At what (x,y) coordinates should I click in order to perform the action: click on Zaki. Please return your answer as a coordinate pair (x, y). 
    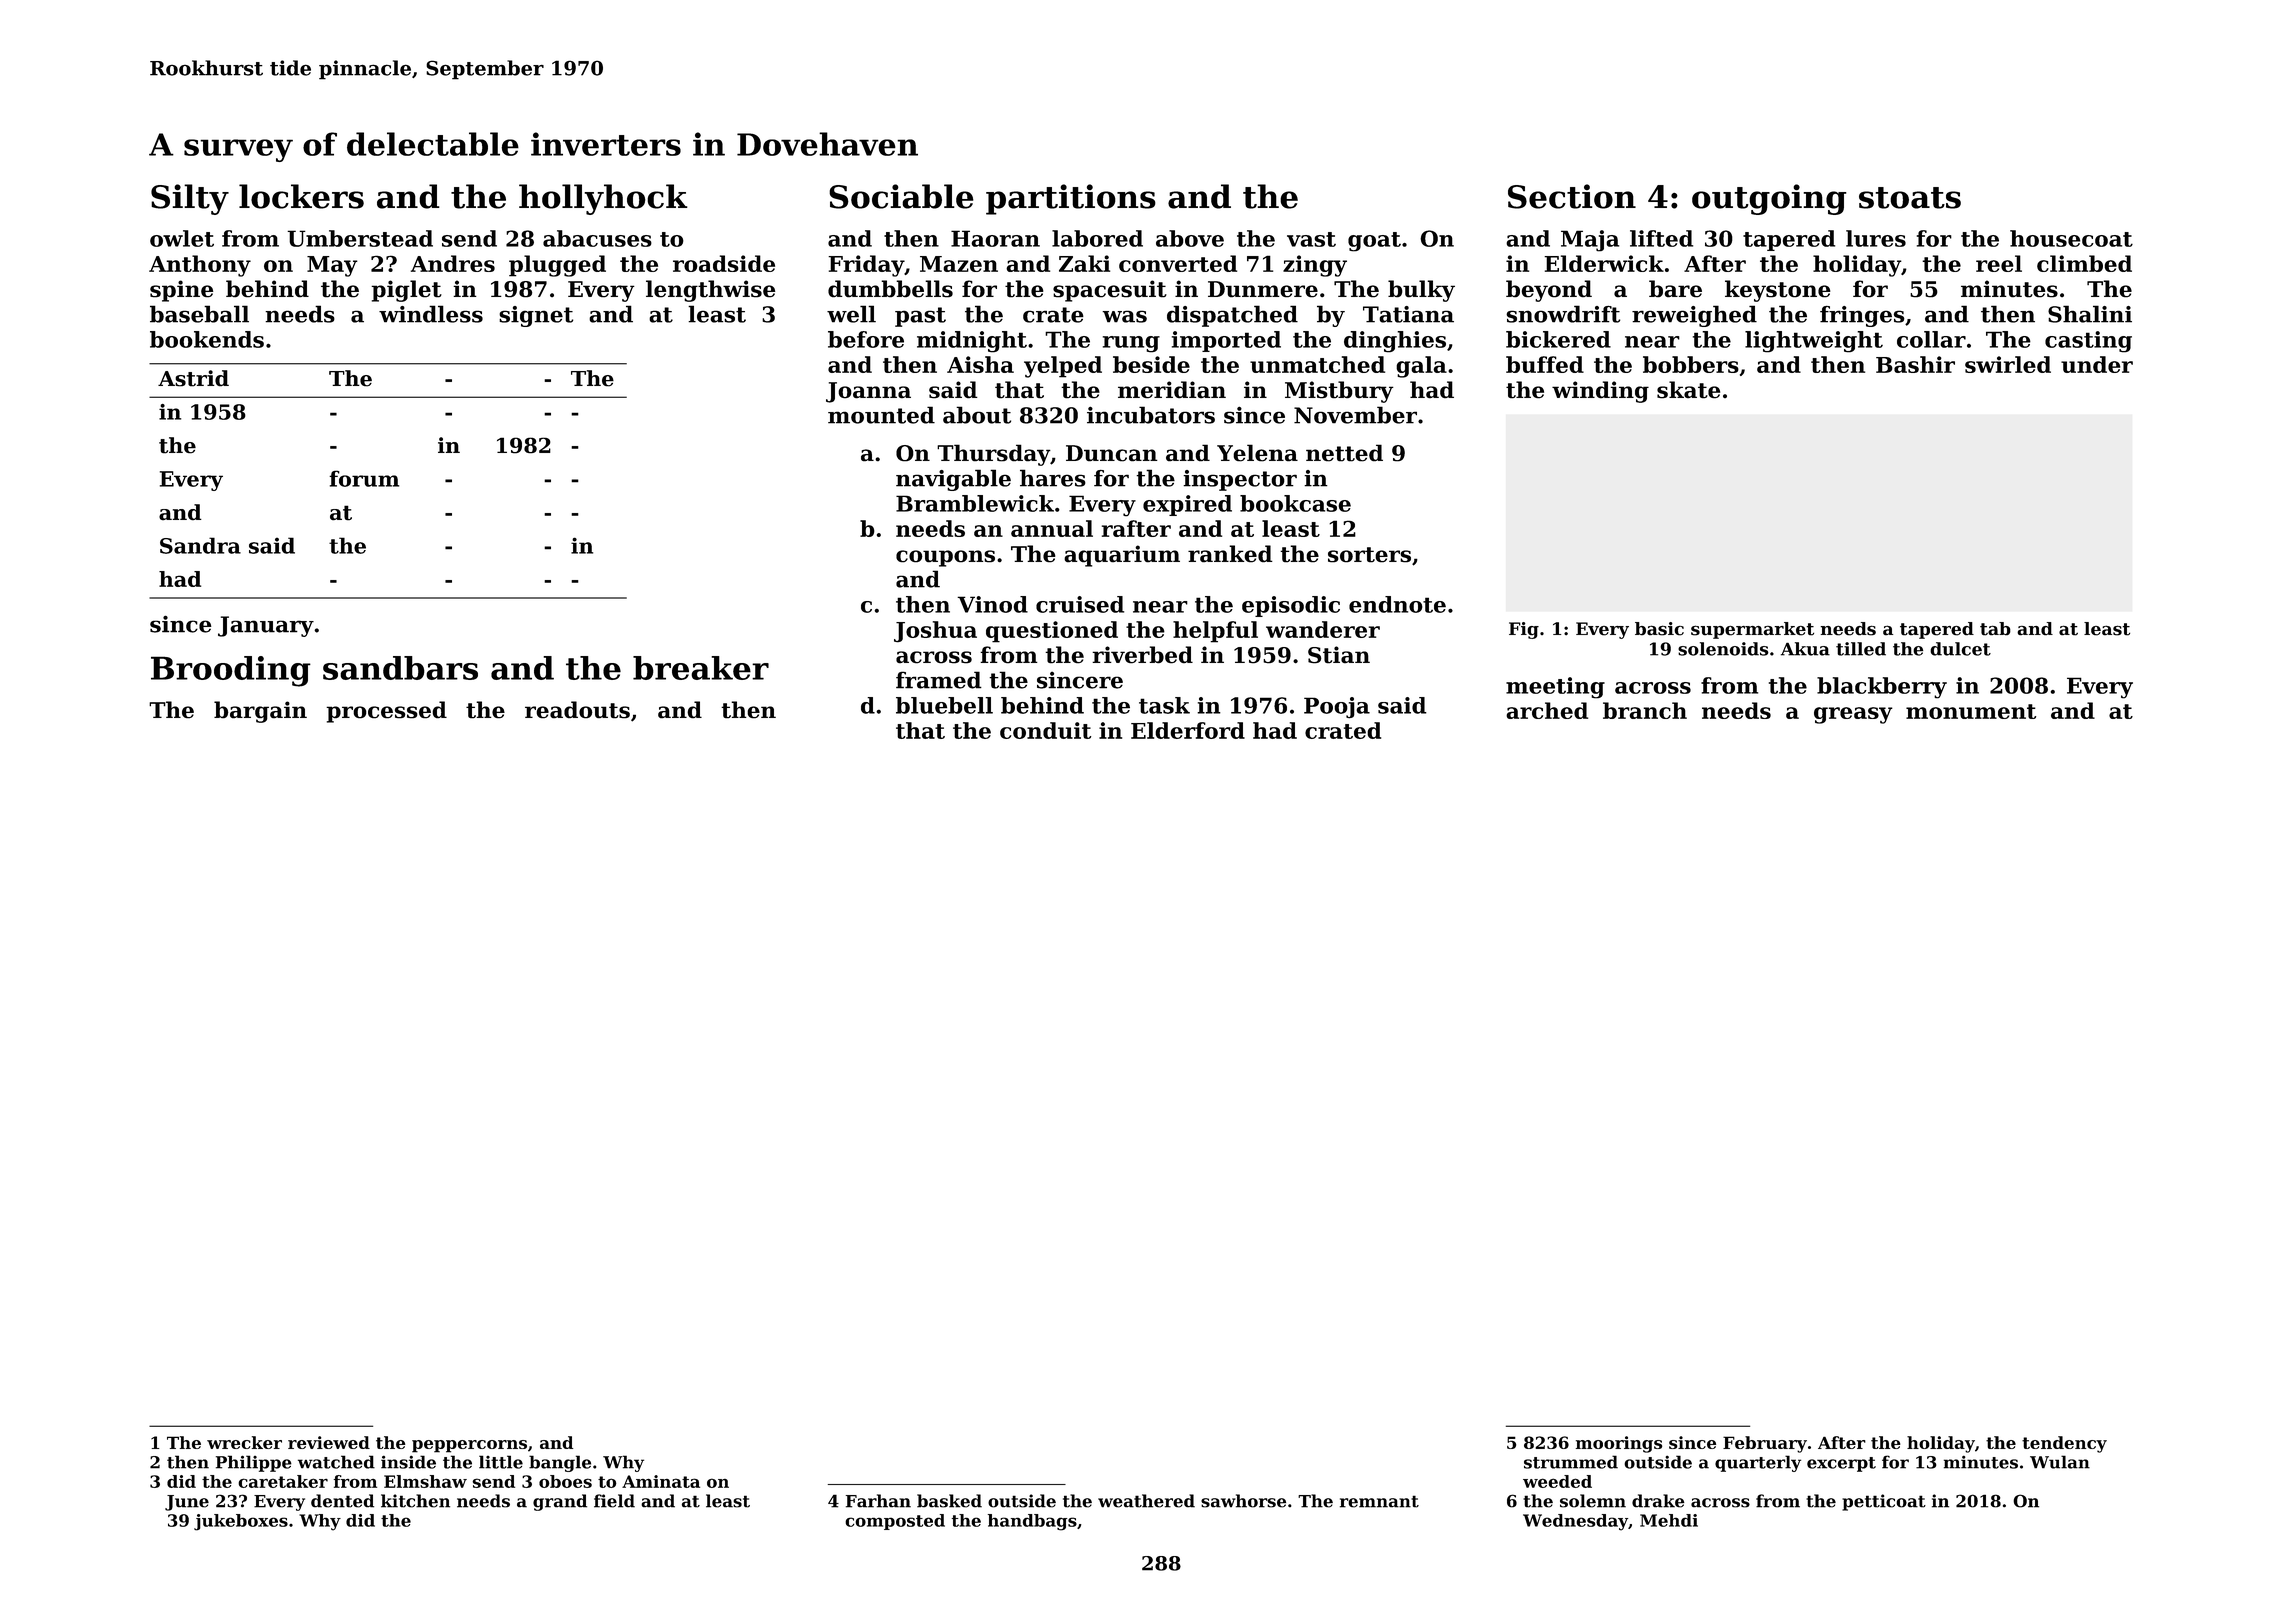
    Looking at the image, I should click on (1084, 263).
